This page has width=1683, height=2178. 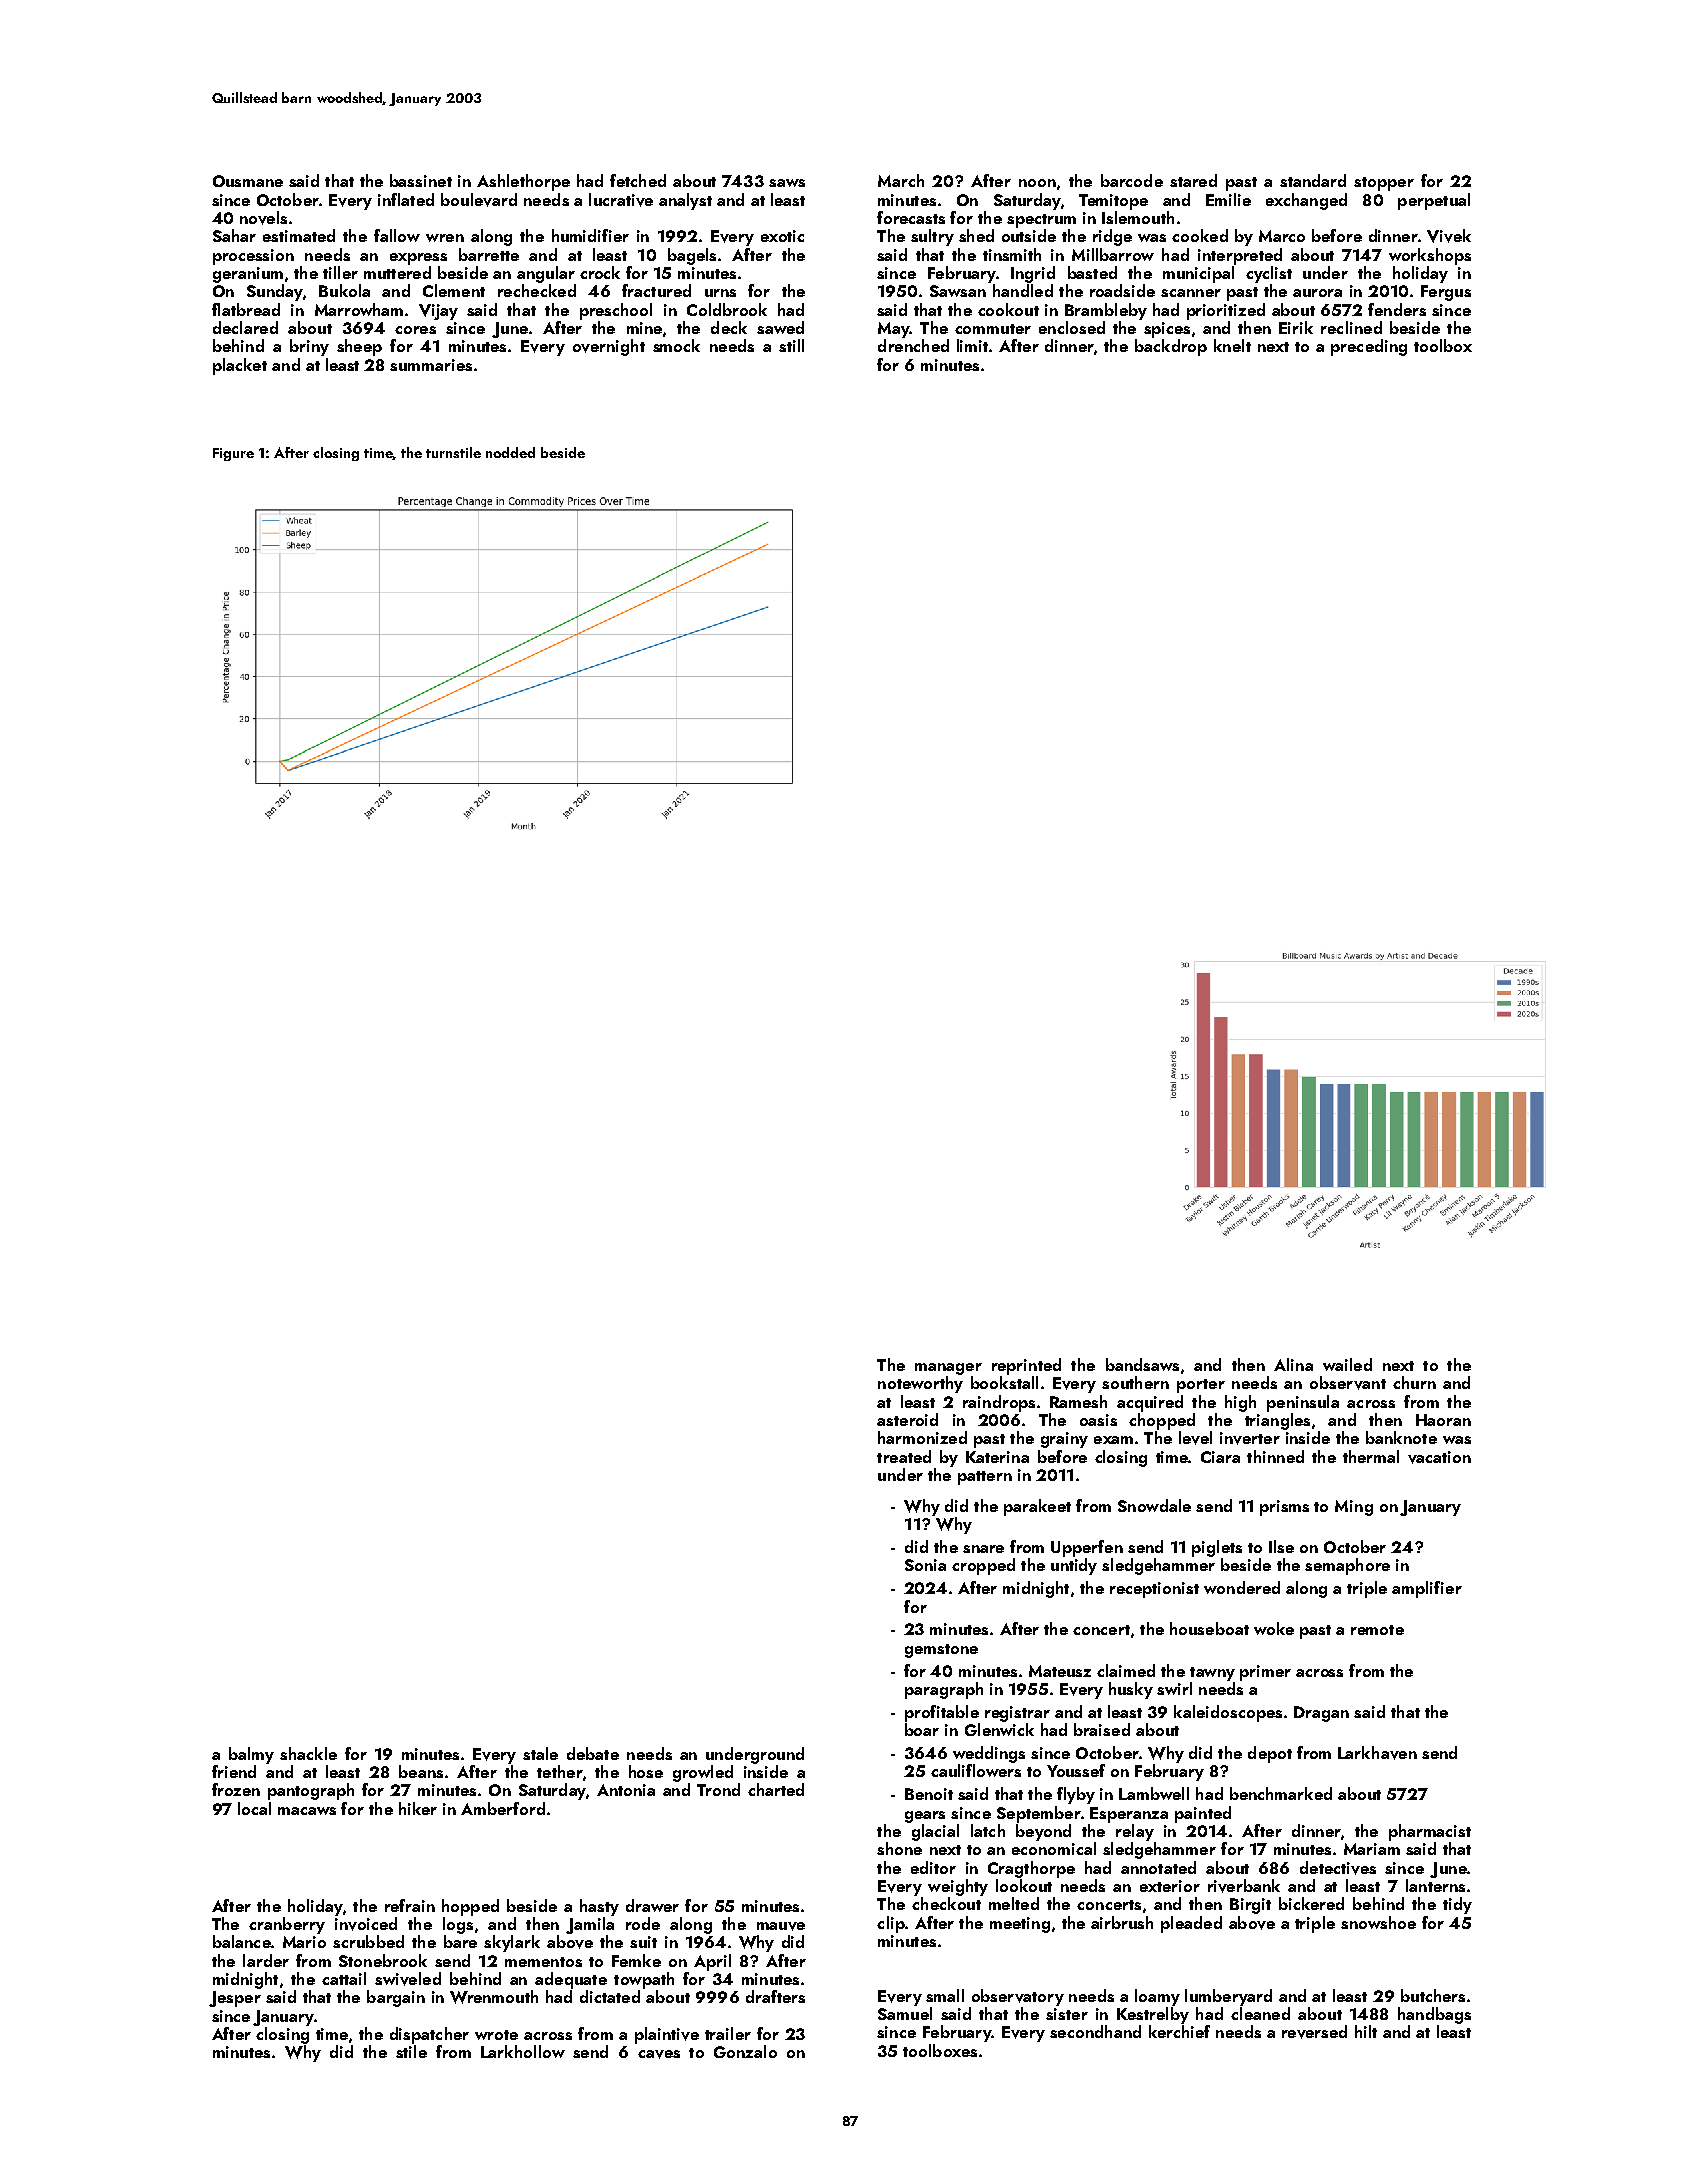 I want to click on stared, so click(x=1193, y=180).
